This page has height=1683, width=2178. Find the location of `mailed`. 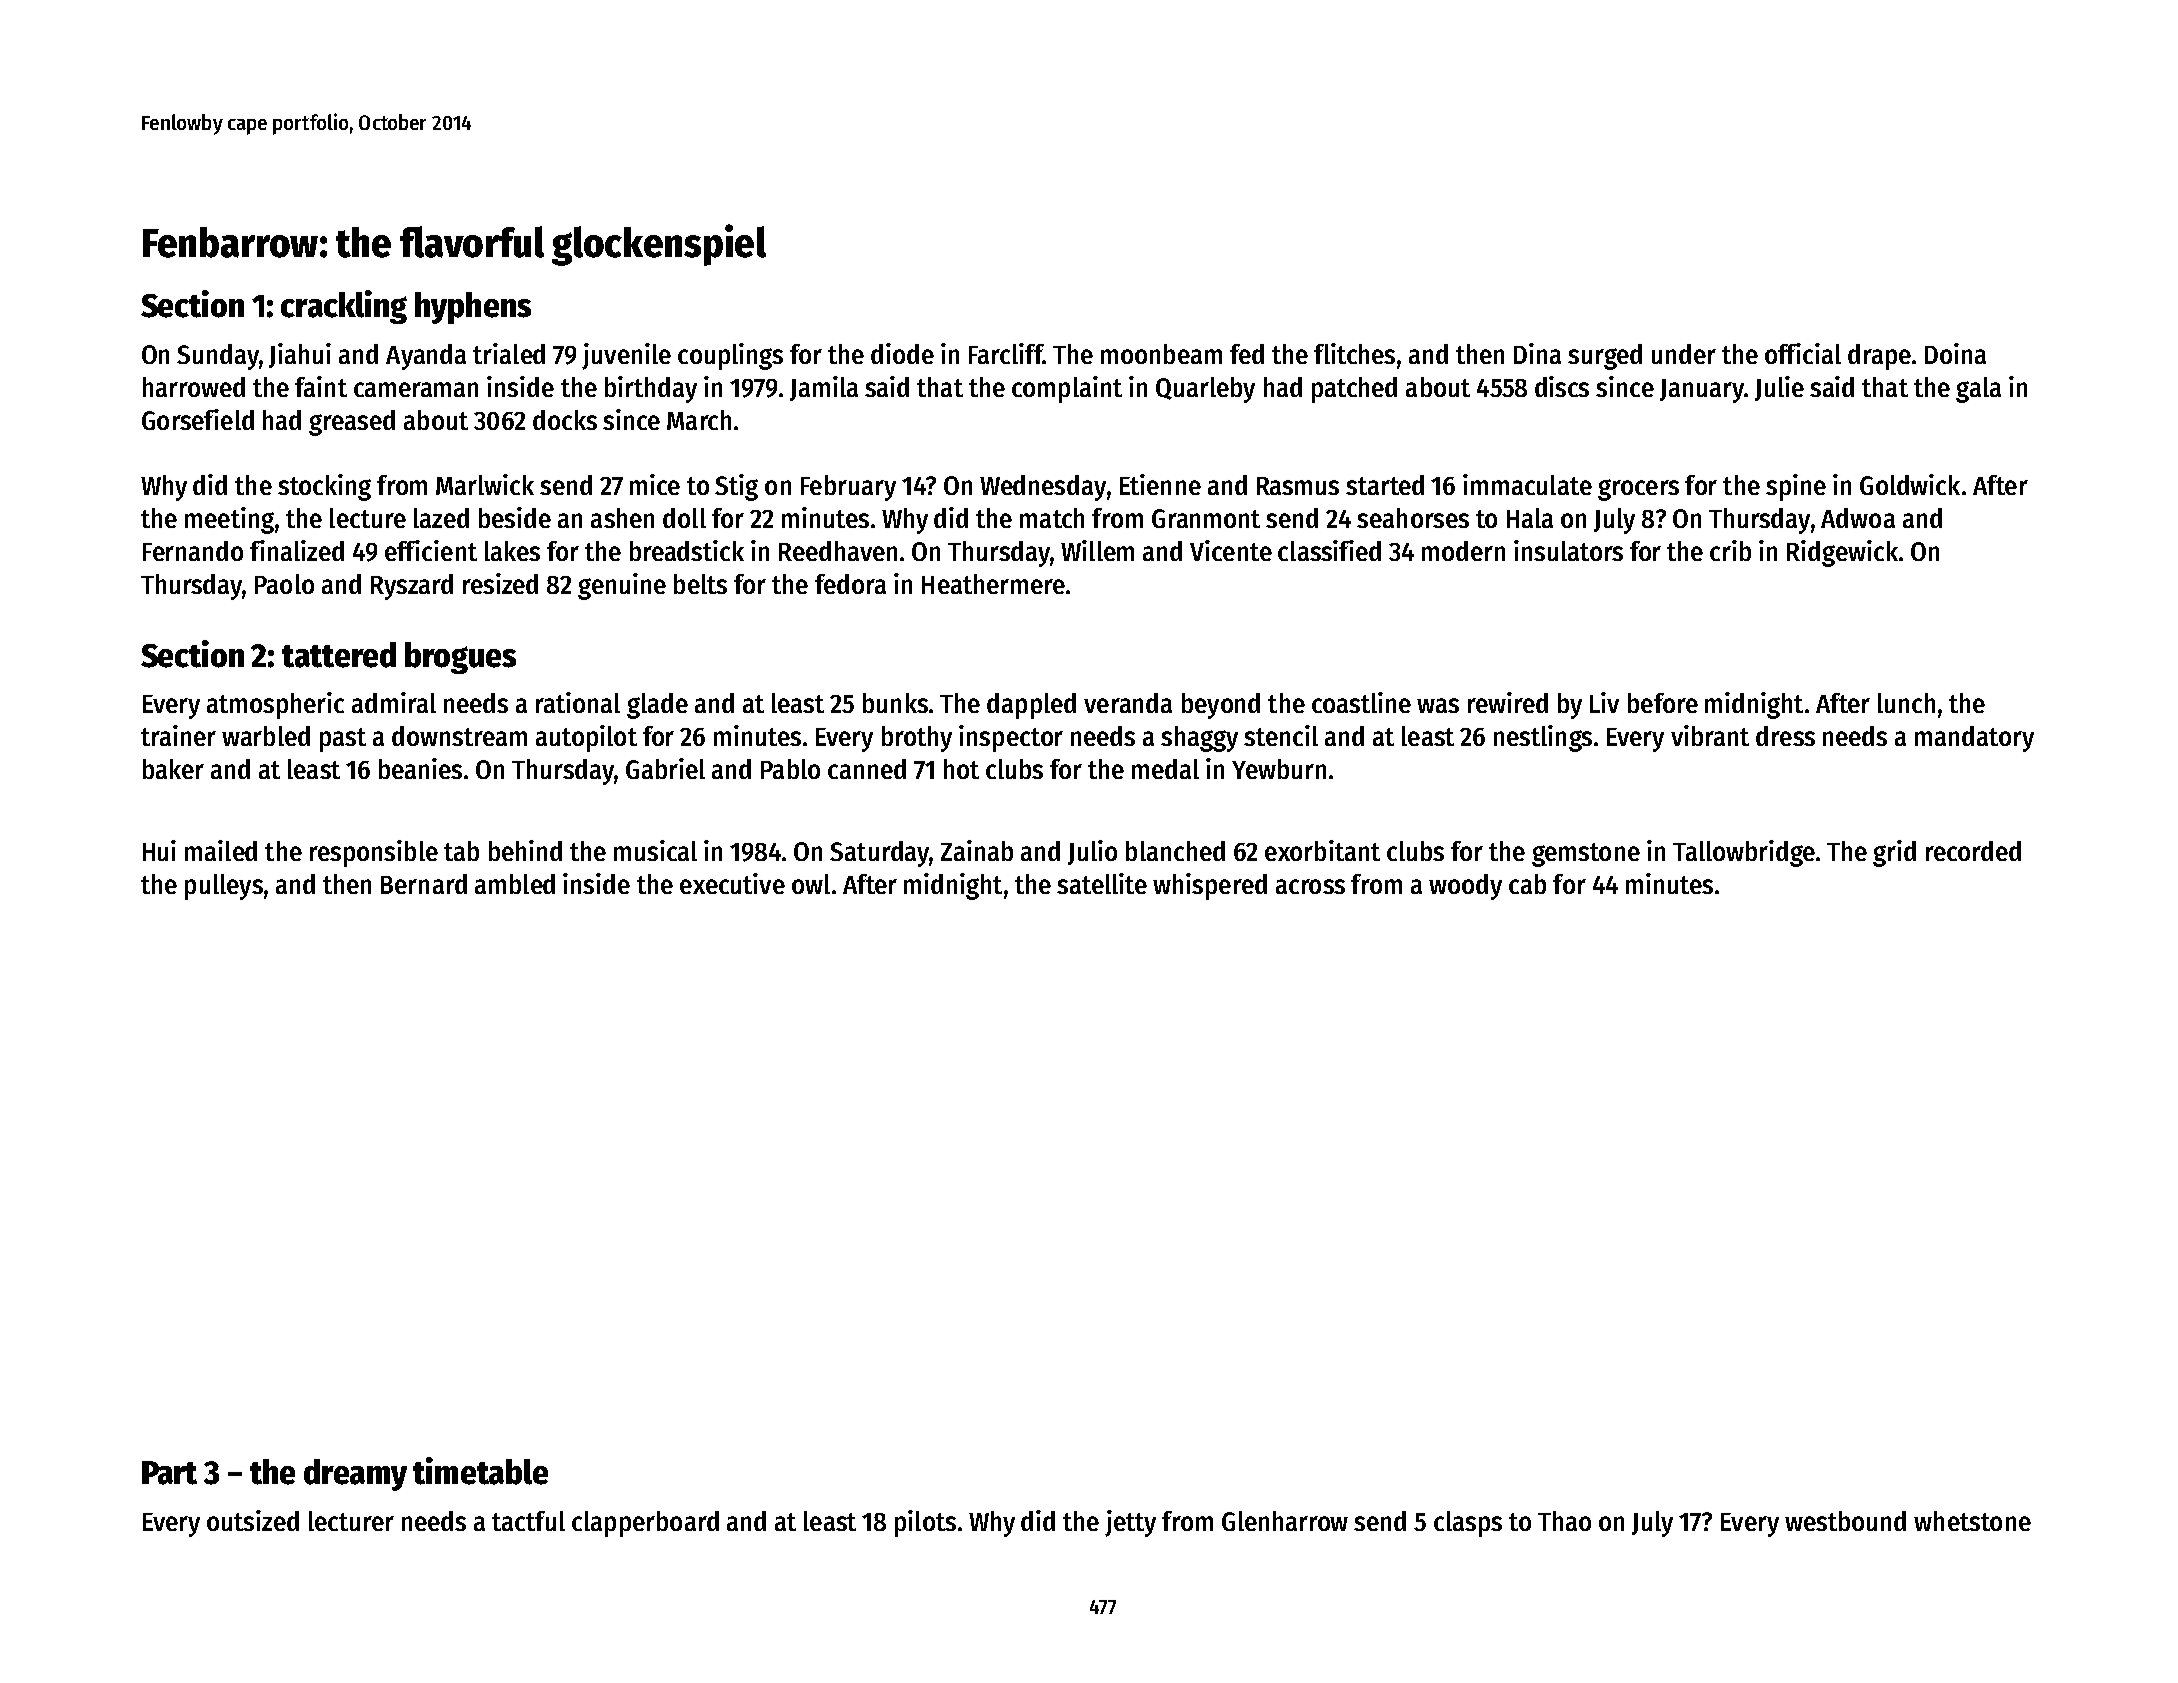

mailed is located at coordinates (221, 850).
